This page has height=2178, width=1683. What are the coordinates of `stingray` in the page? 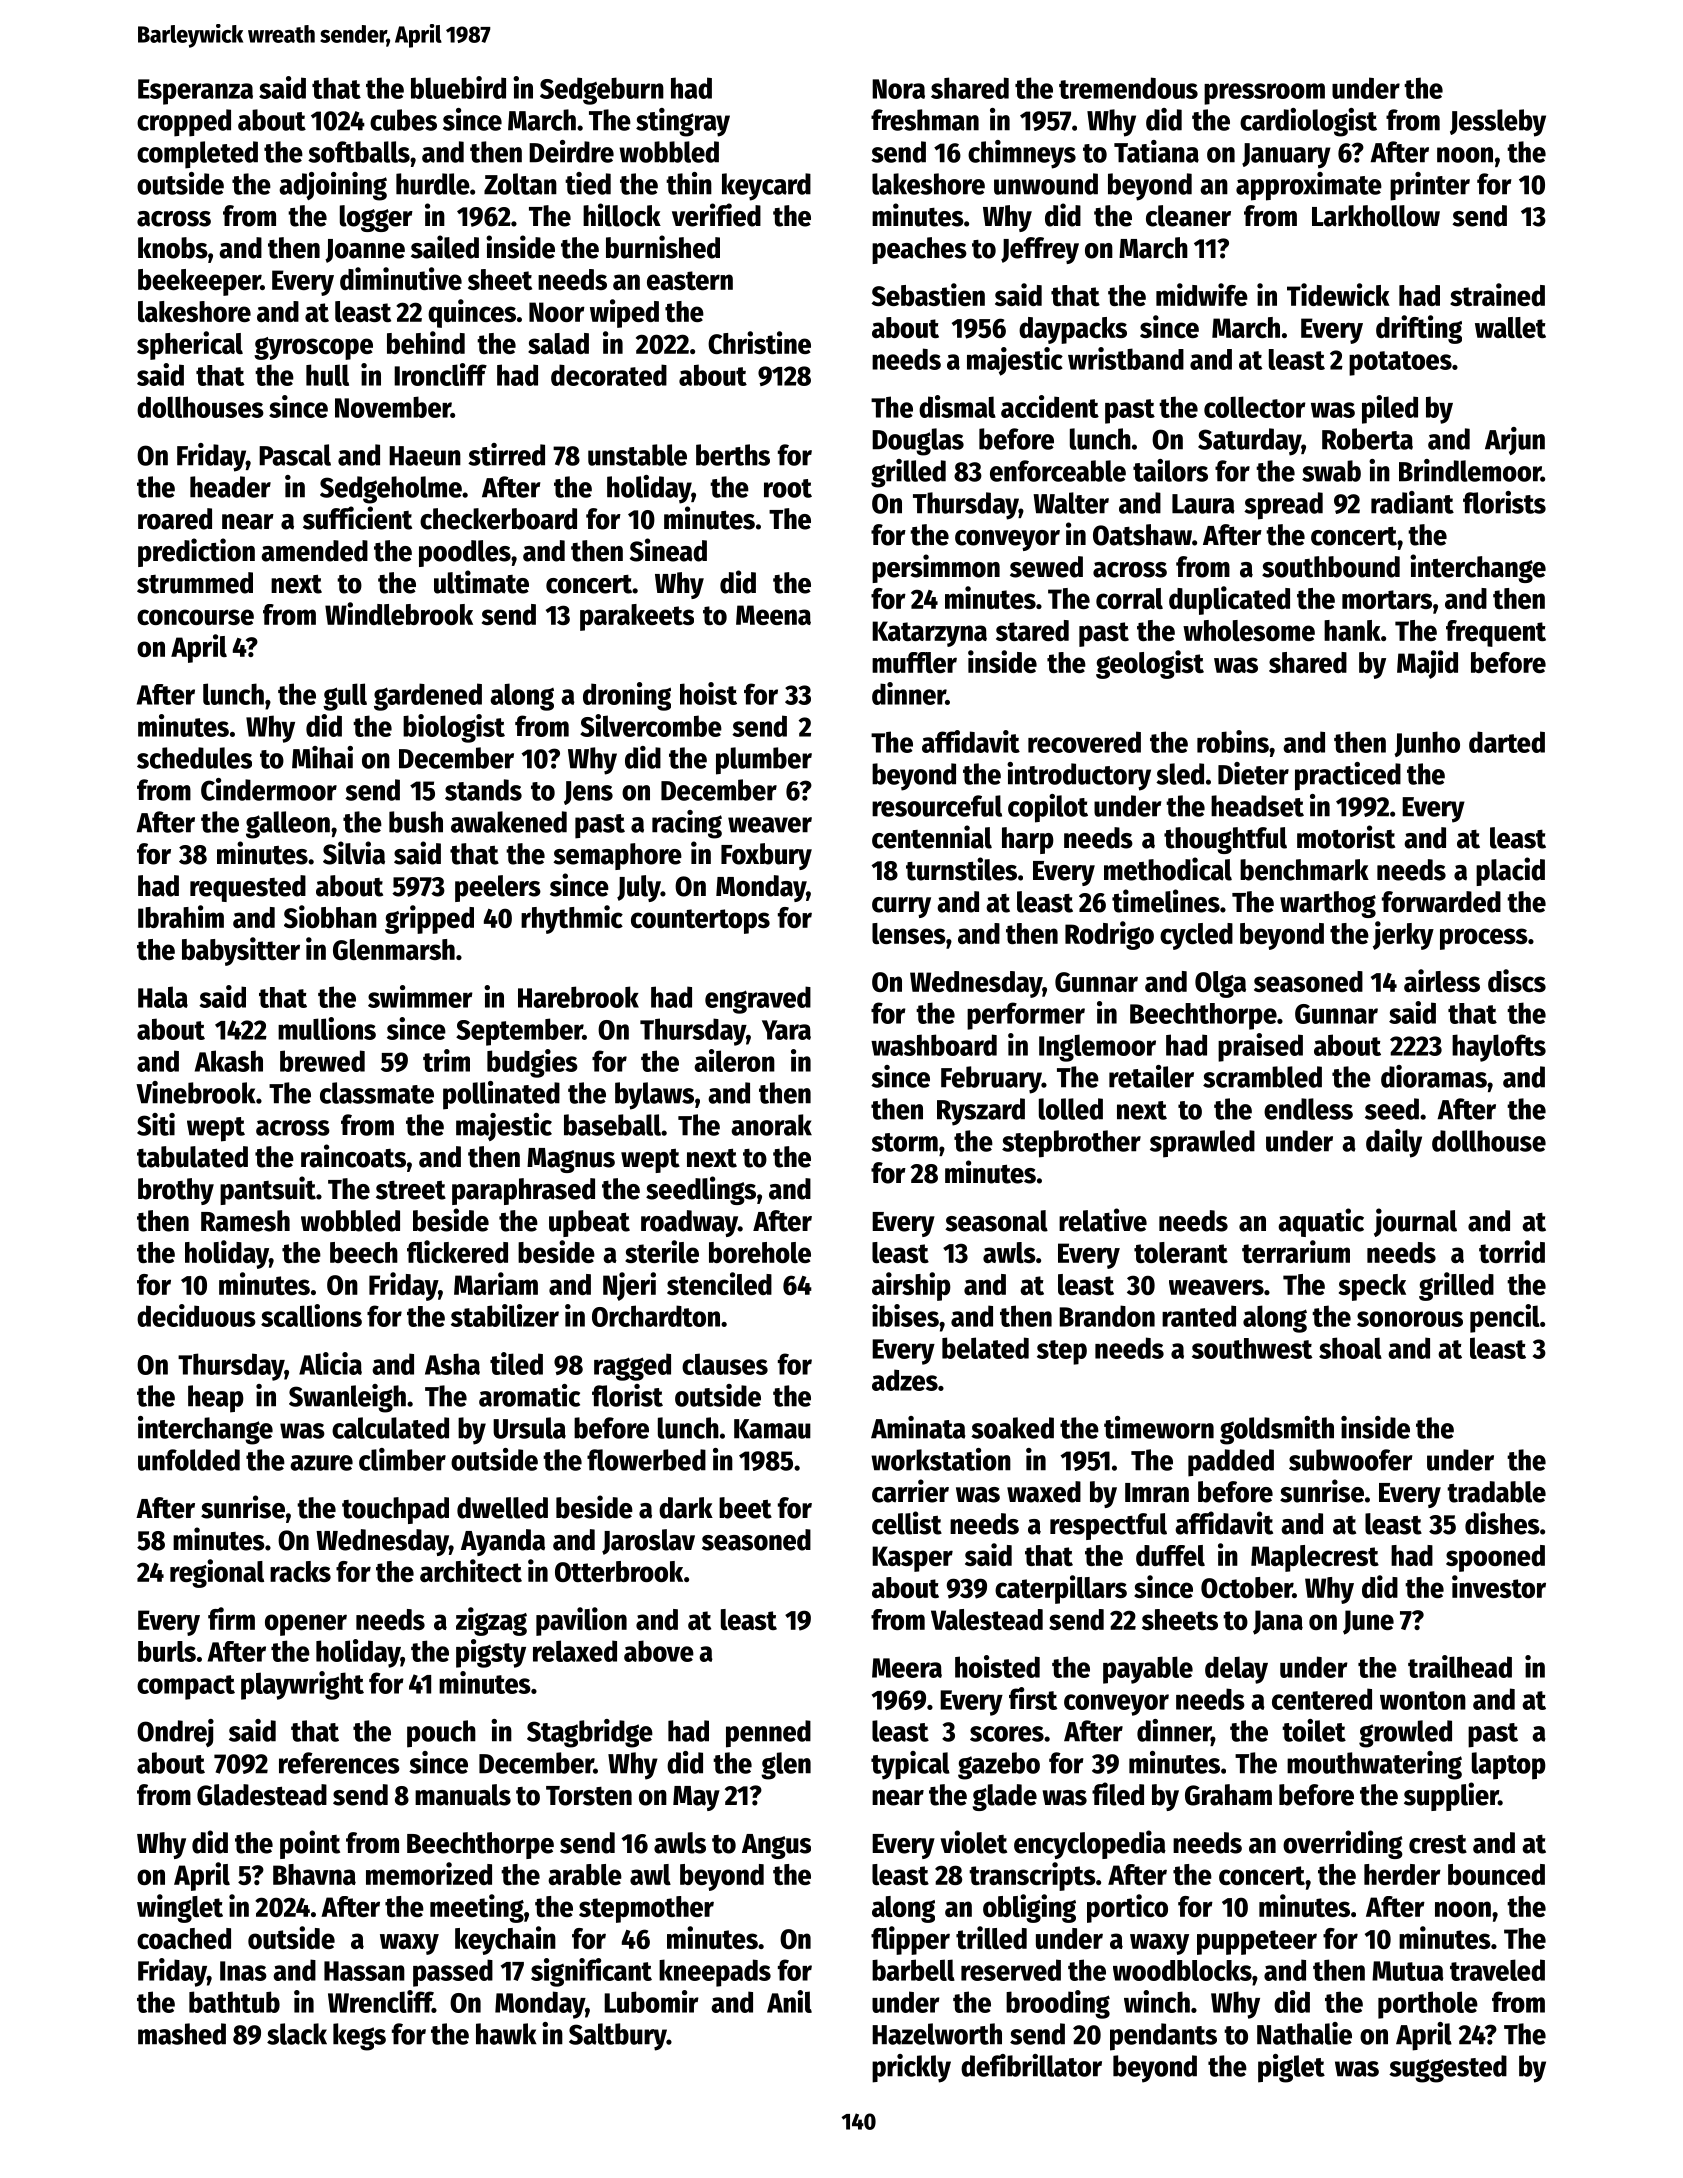 It's located at (683, 122).
